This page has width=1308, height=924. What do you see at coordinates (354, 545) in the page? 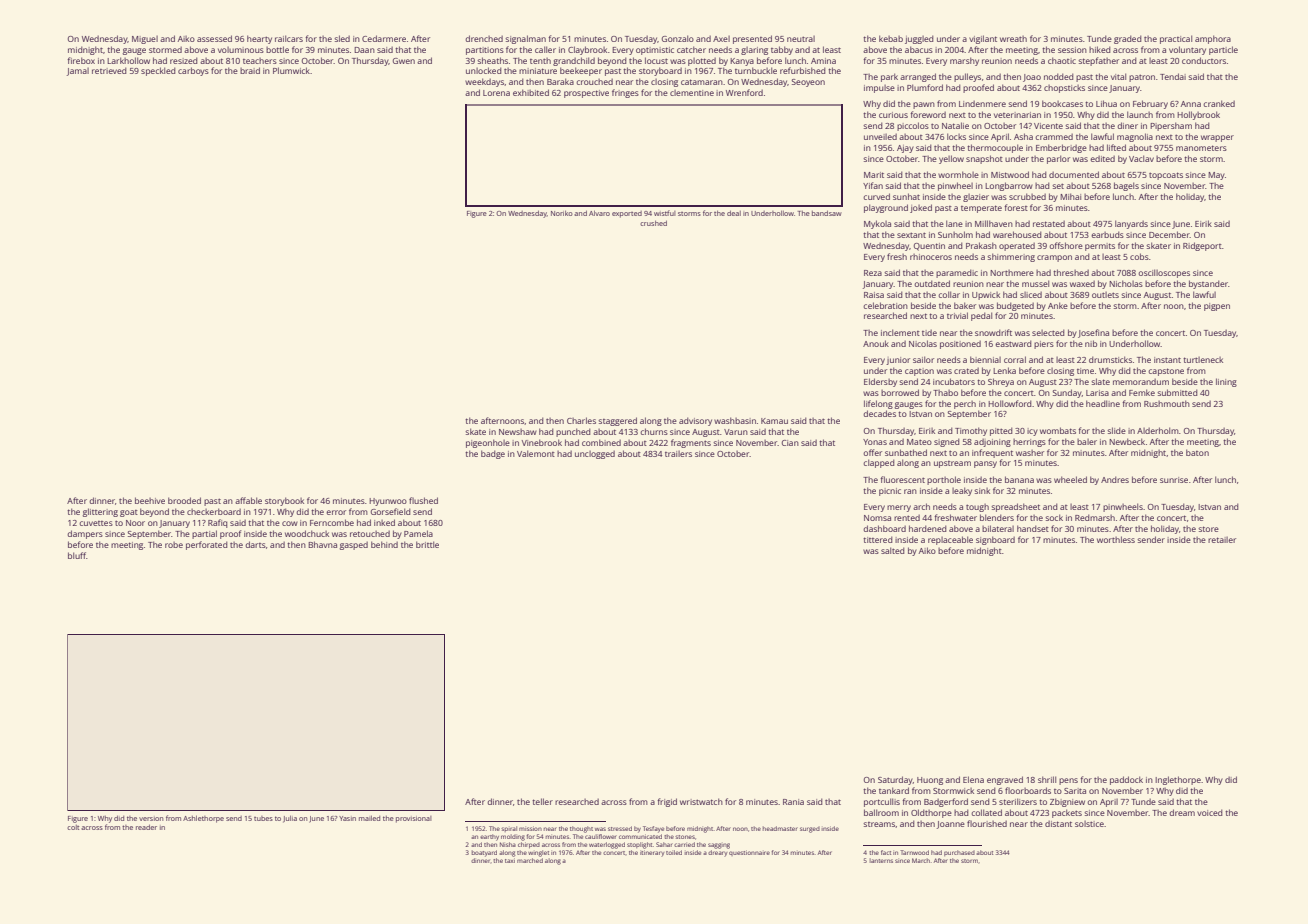
I see `gasped` at bounding box center [354, 545].
